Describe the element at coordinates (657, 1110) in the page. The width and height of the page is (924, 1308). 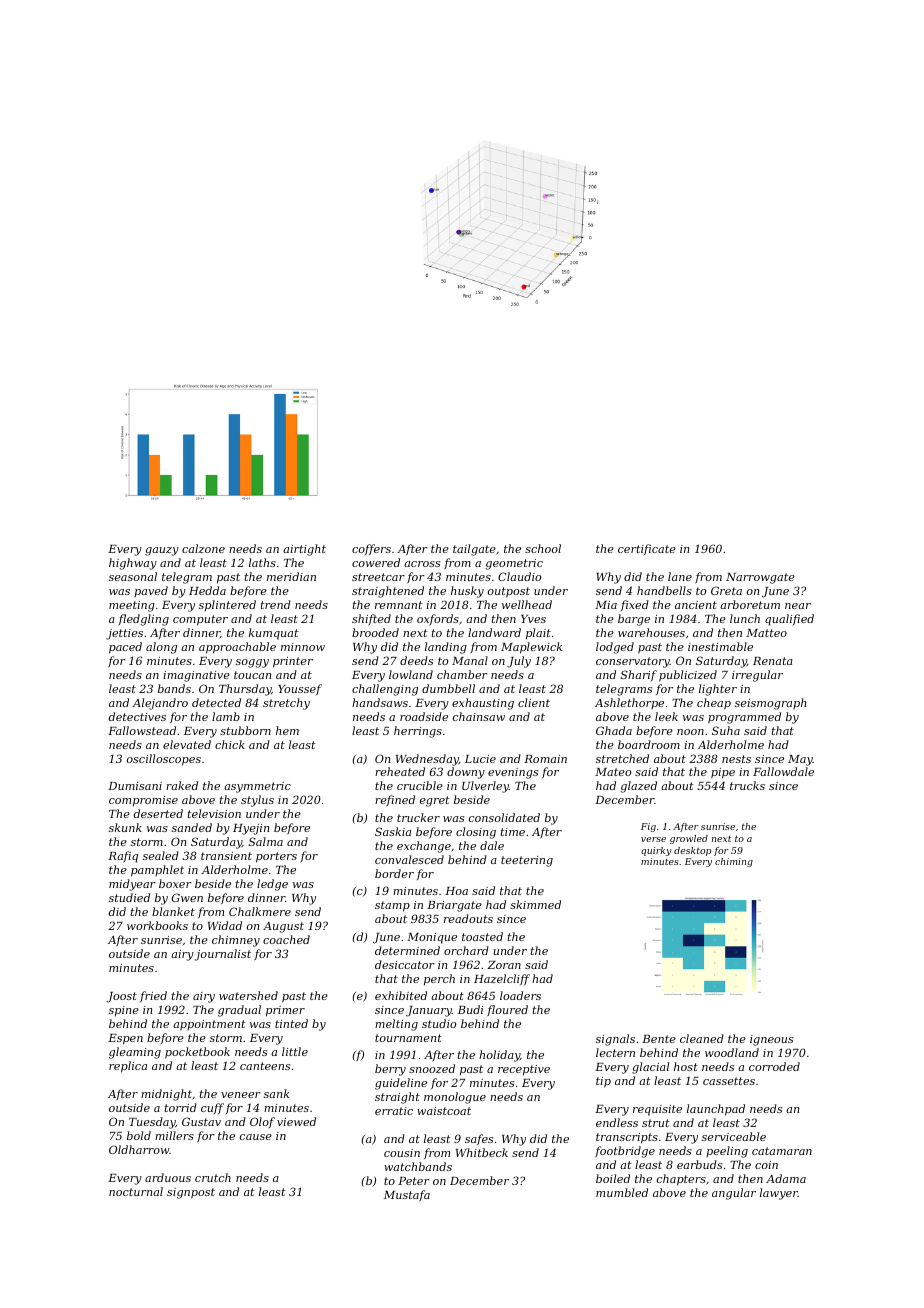
I see `requisite` at that location.
